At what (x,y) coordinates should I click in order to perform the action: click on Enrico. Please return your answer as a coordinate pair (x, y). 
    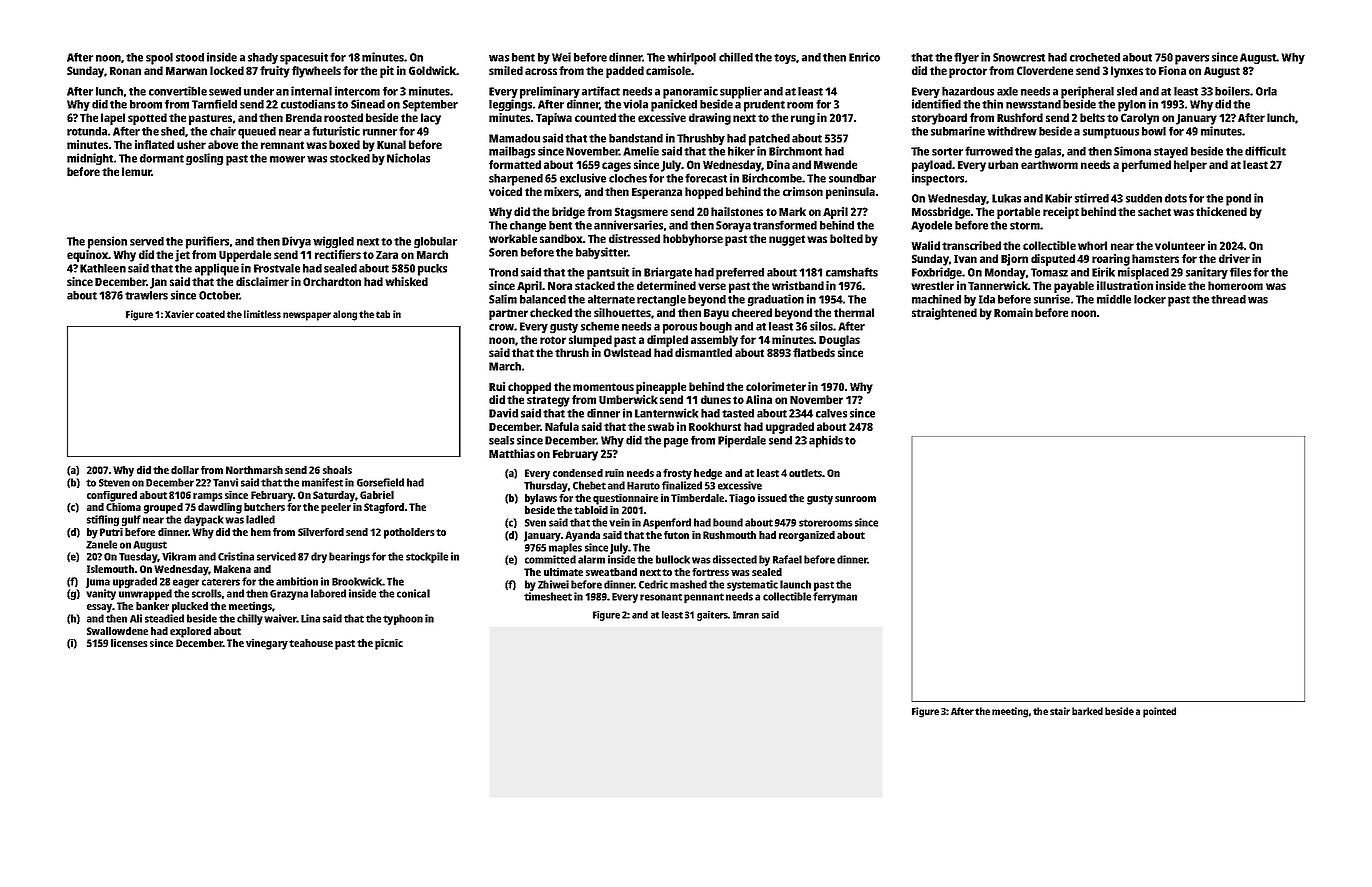
    Looking at the image, I should click on (864, 57).
